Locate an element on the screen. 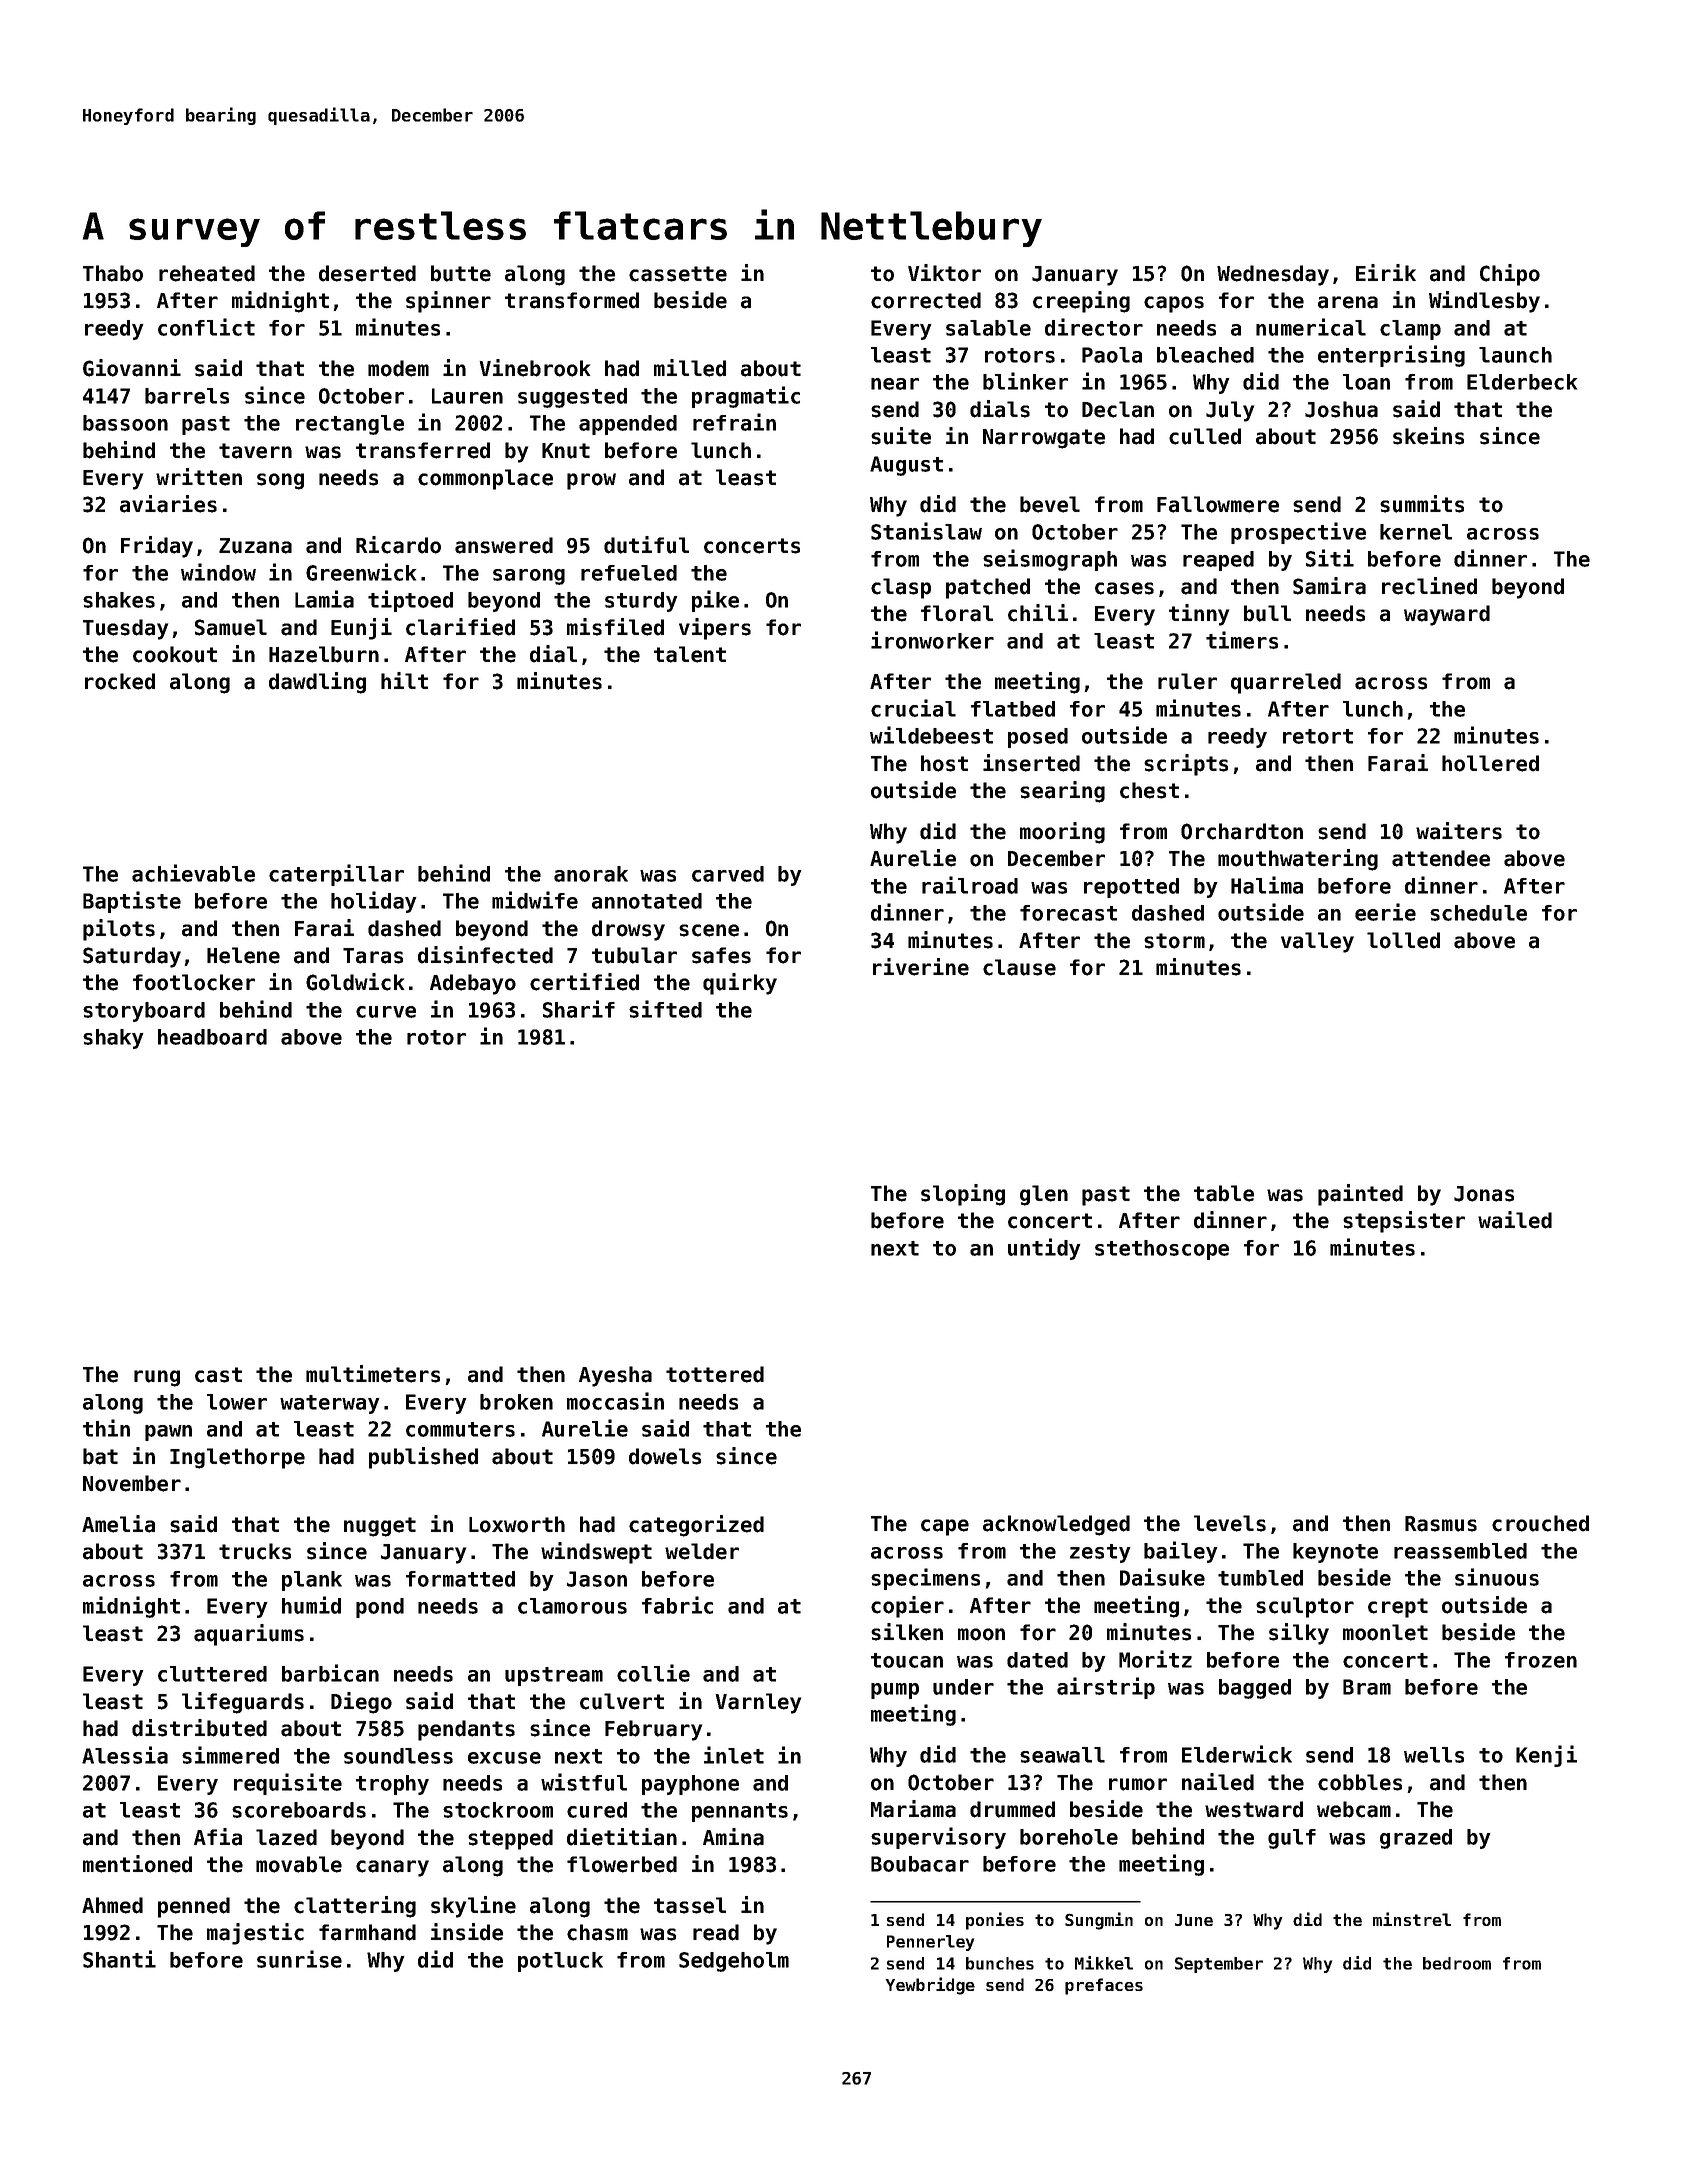 This screenshot has width=1683, height=2178. lolled is located at coordinates (1403, 940).
